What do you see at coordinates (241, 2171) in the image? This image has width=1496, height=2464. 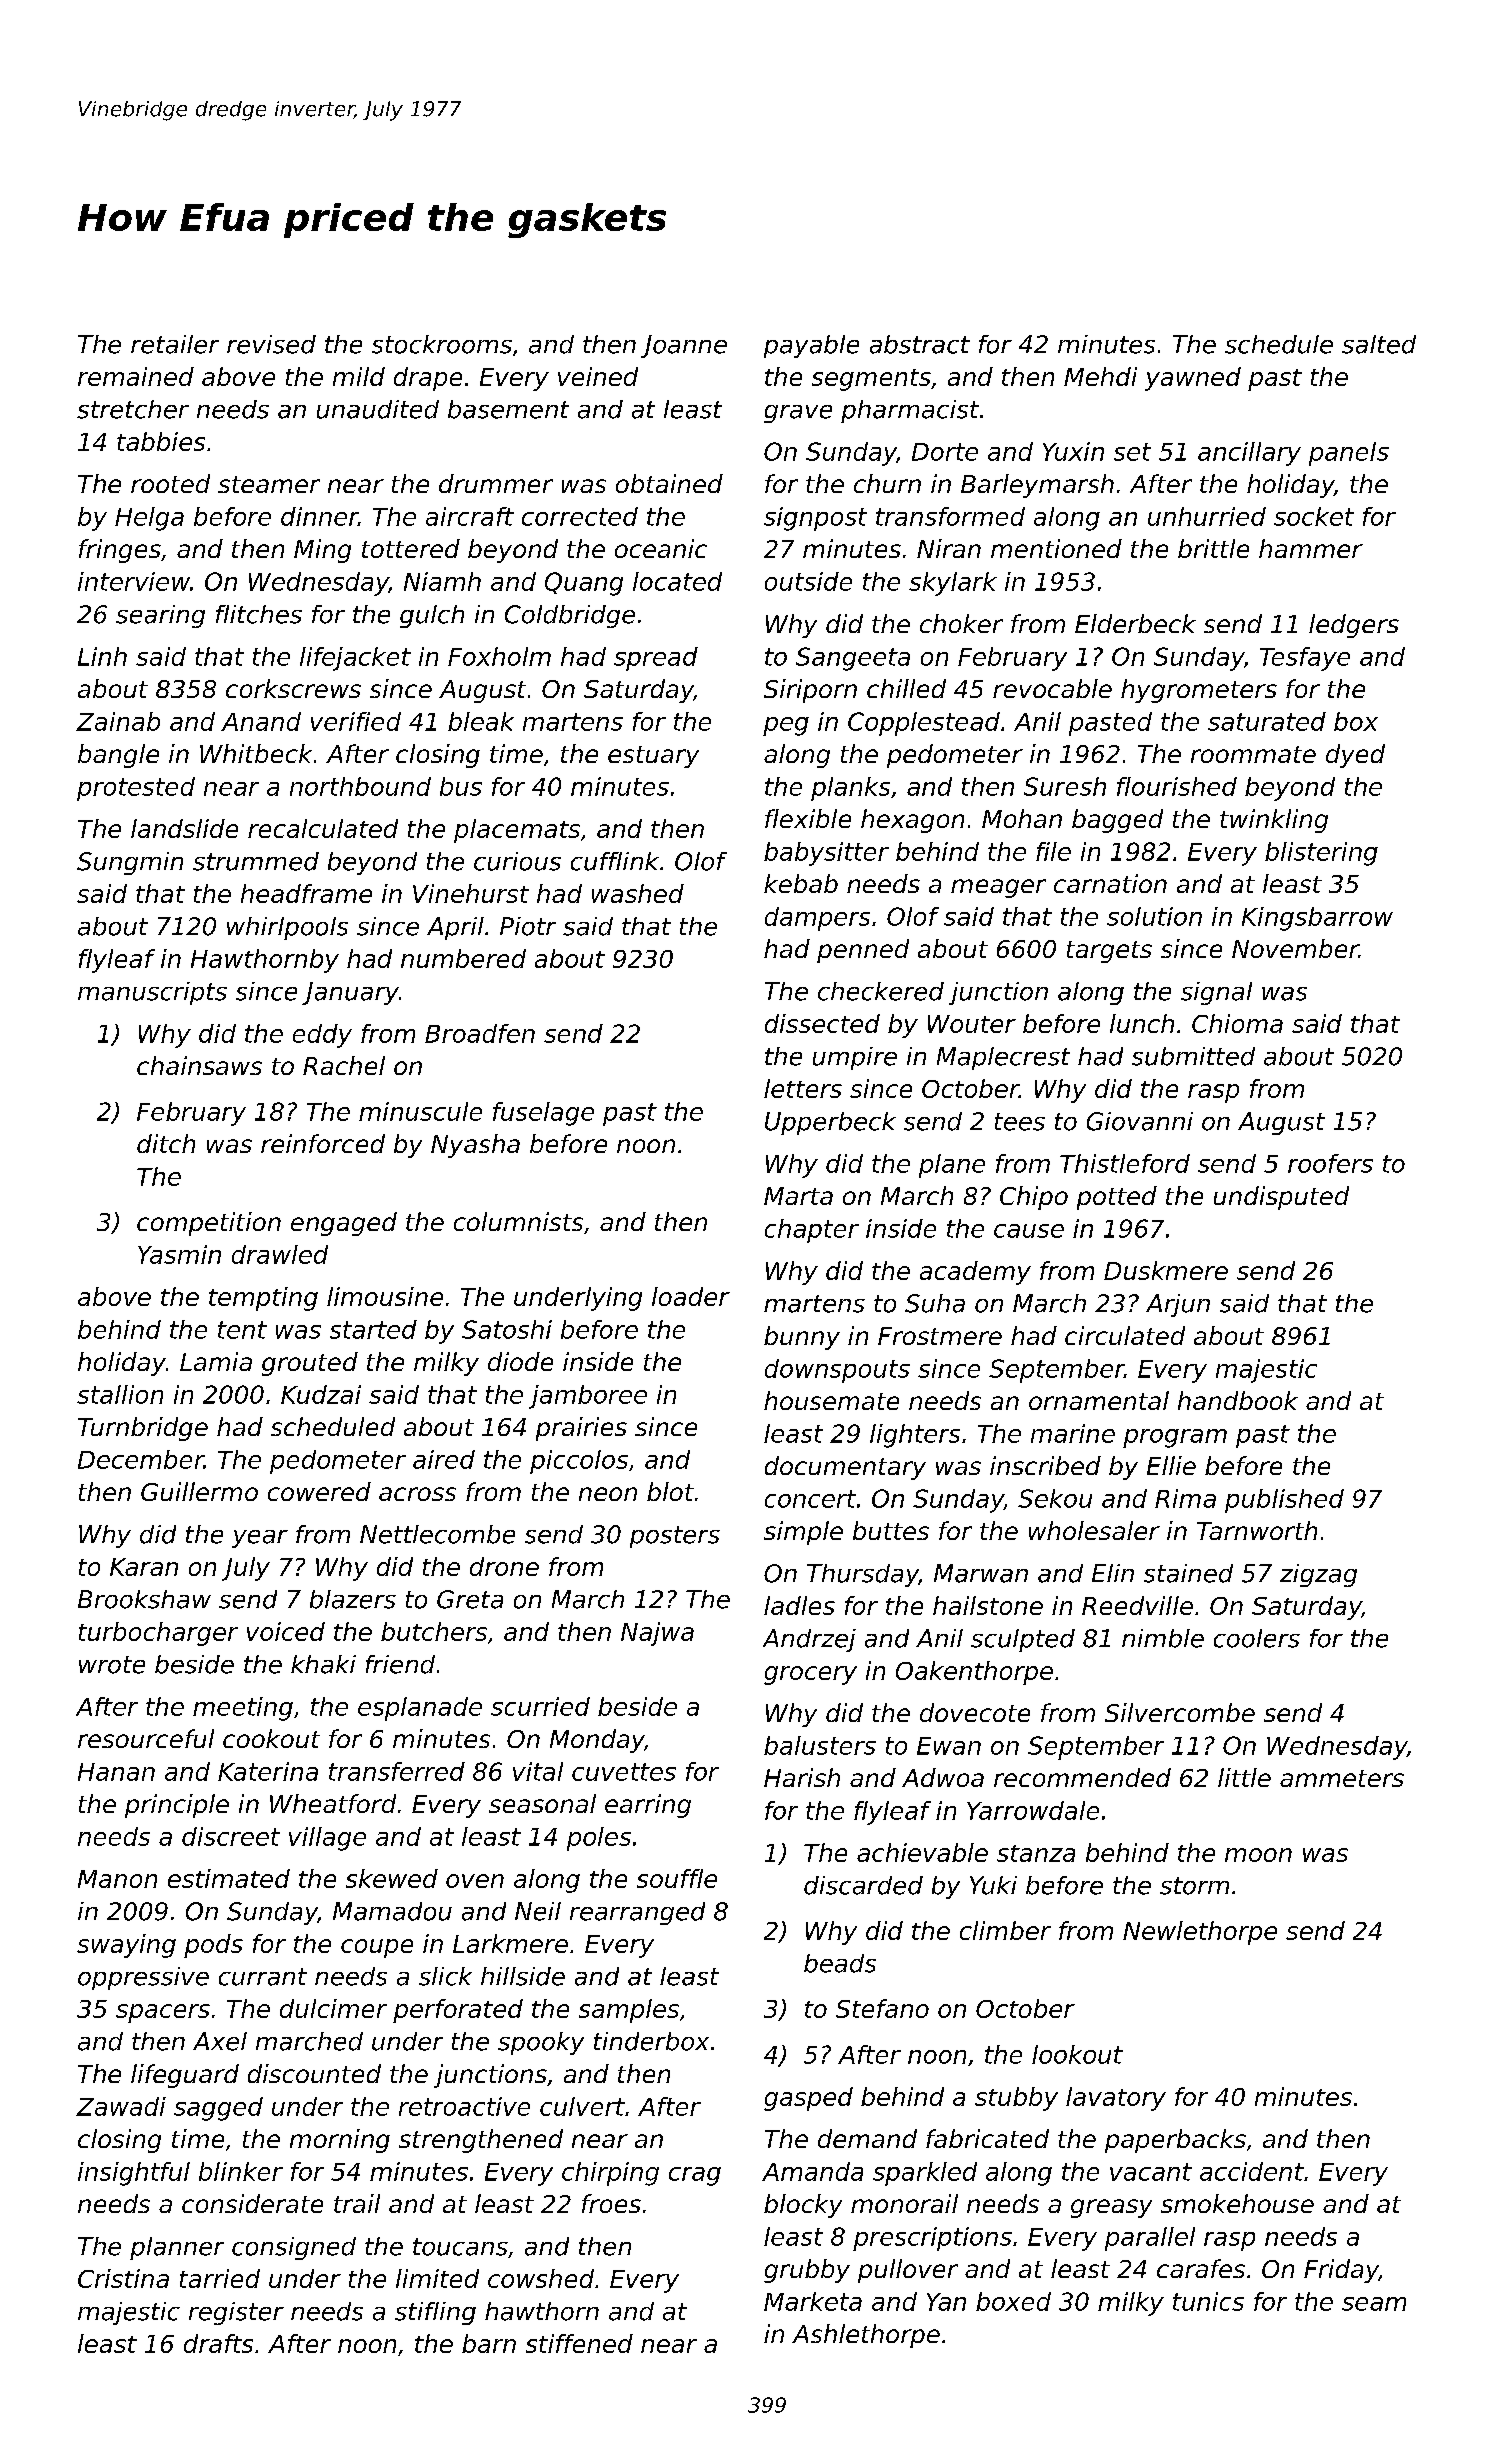 I see `blinker` at bounding box center [241, 2171].
